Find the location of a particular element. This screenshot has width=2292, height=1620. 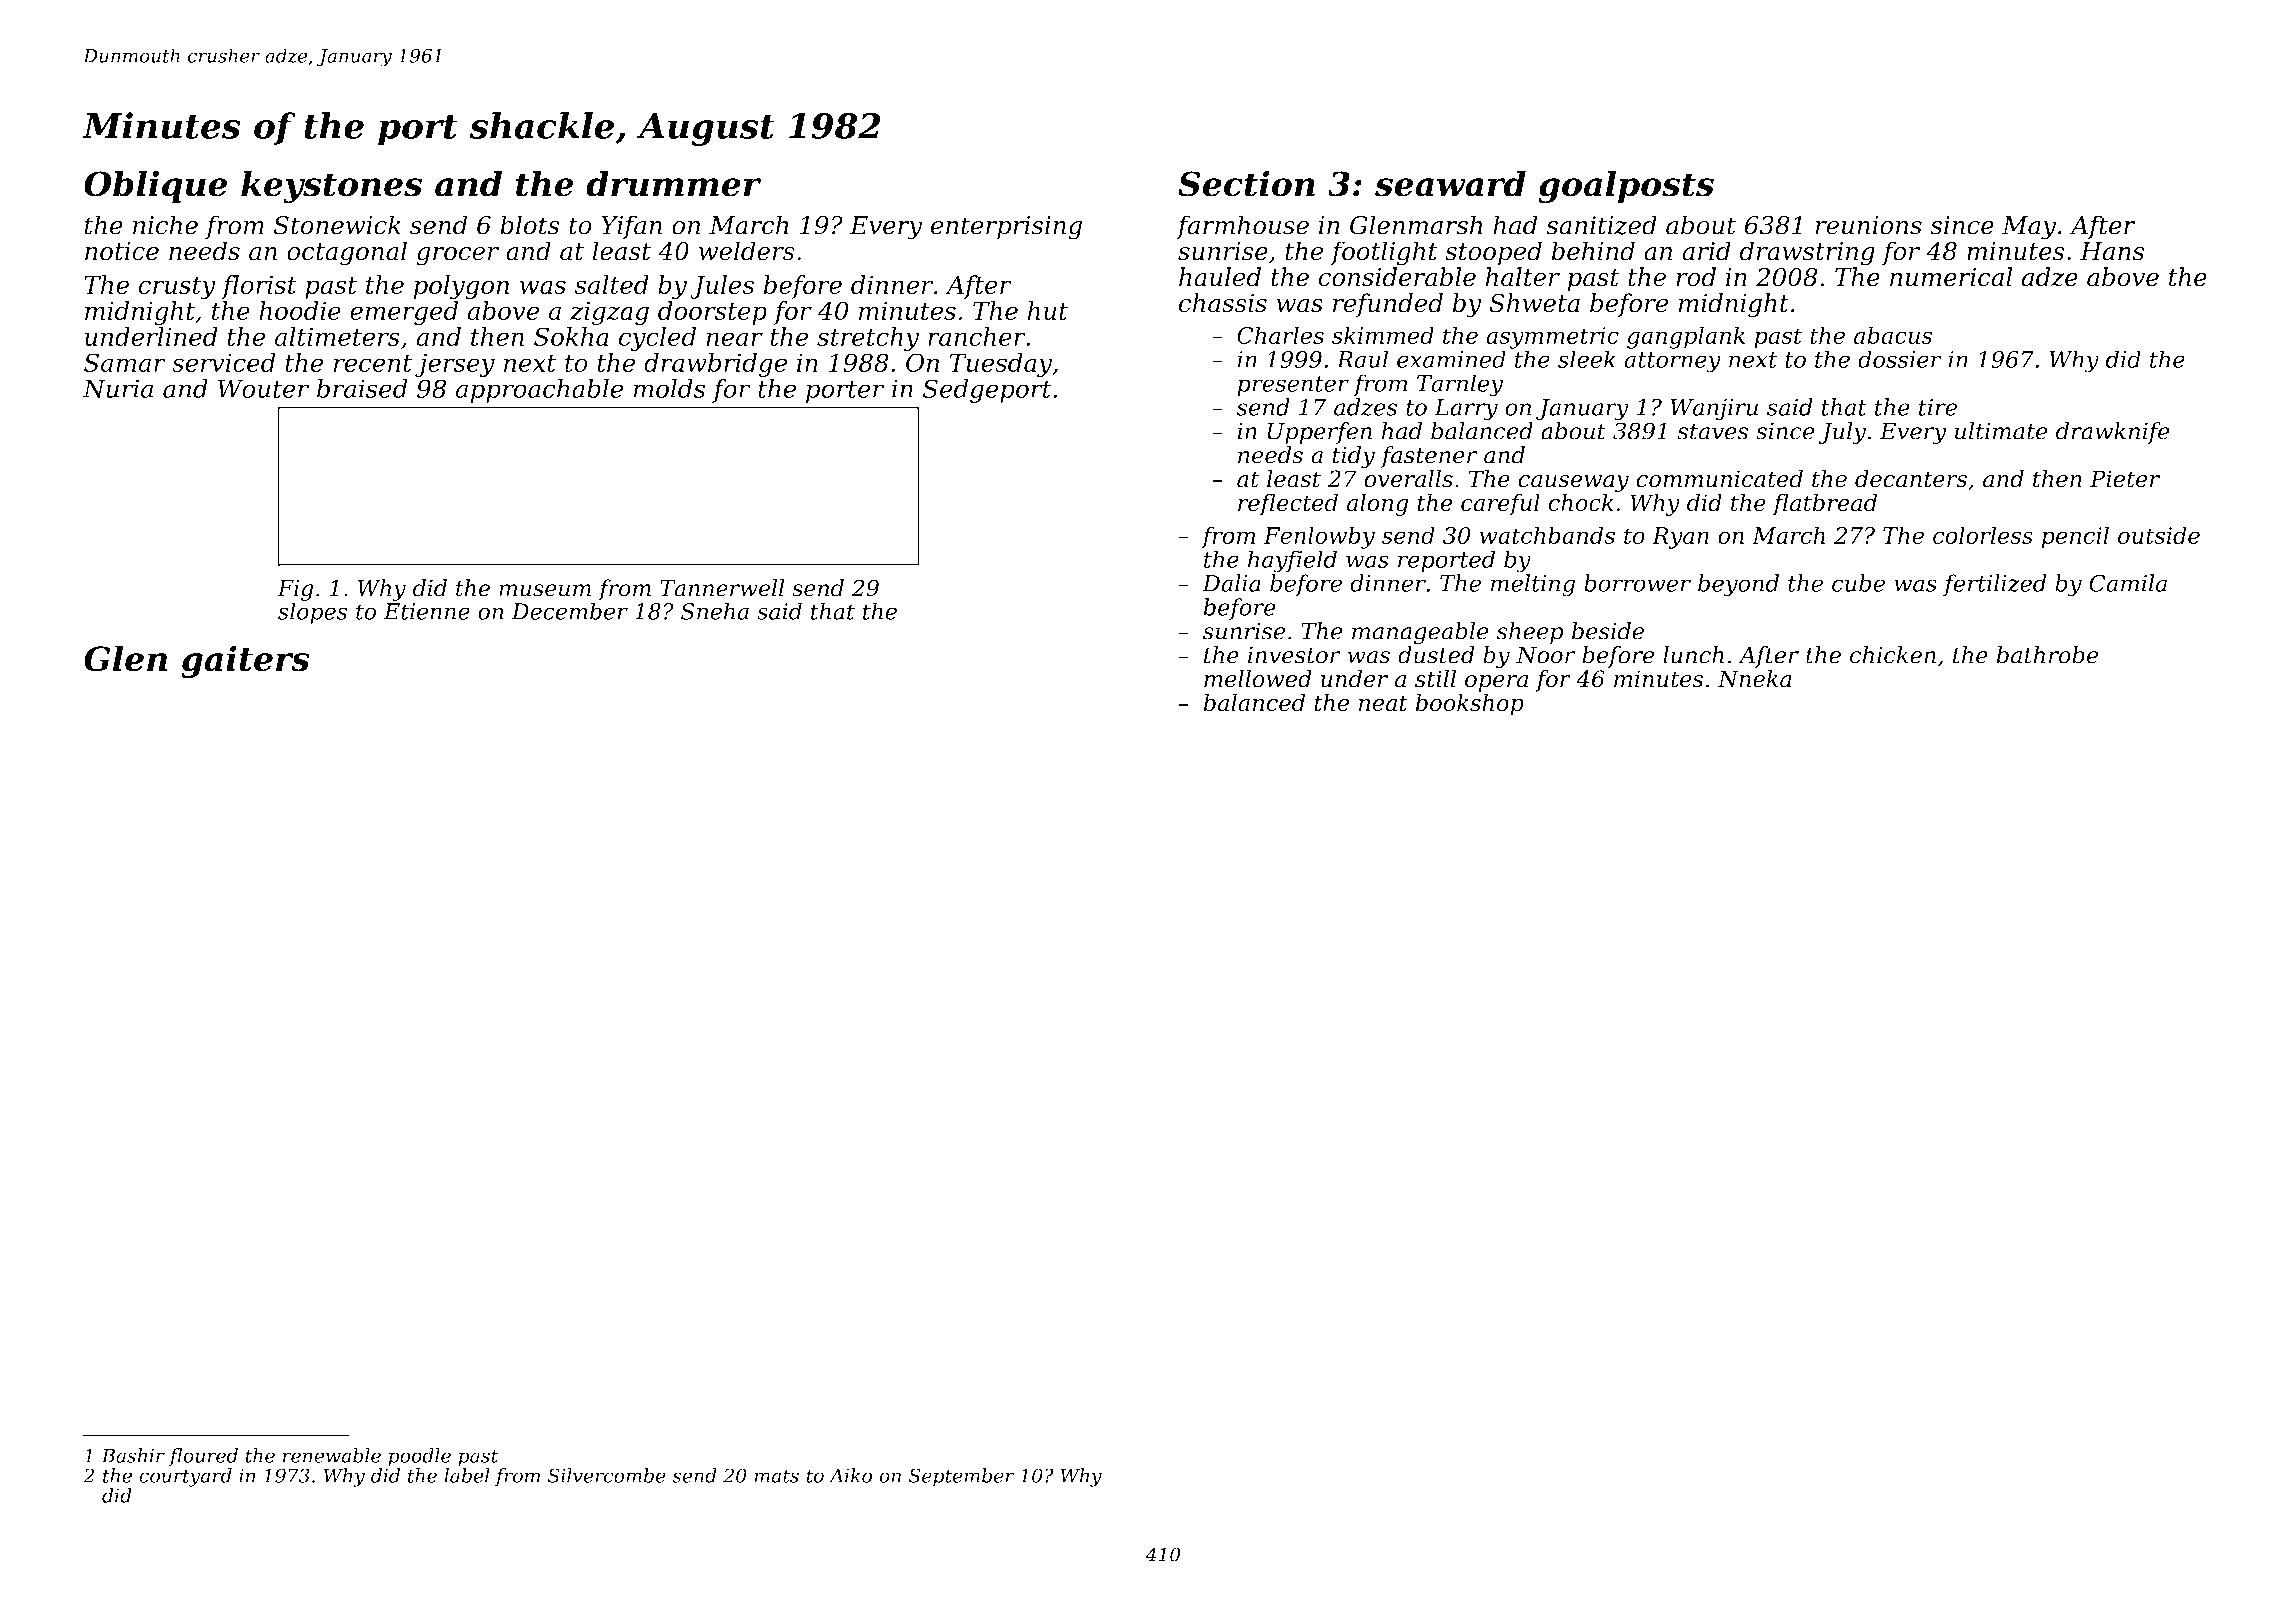

May is located at coordinates (2029, 228).
